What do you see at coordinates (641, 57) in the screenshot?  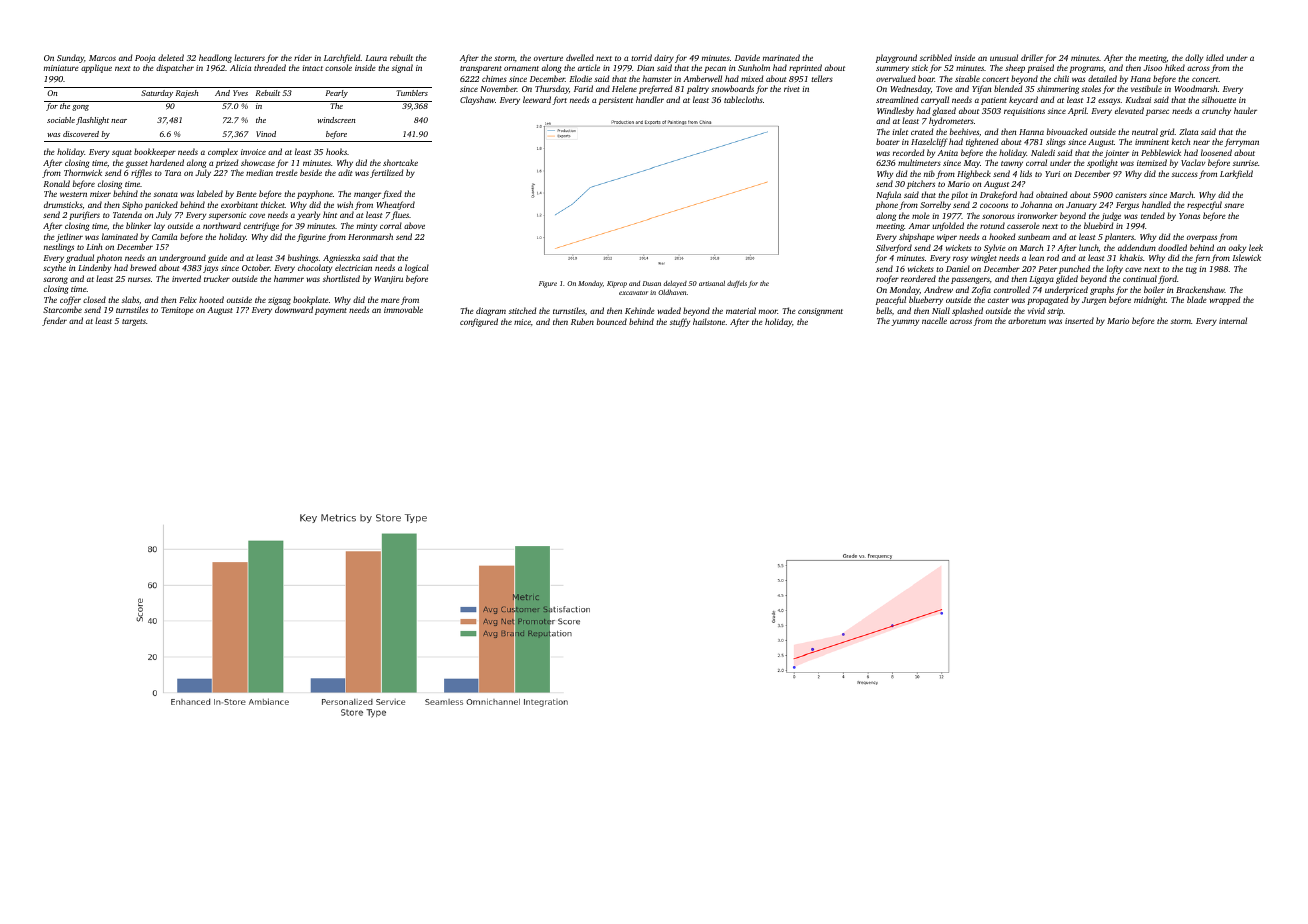 I see `torrid` at bounding box center [641, 57].
